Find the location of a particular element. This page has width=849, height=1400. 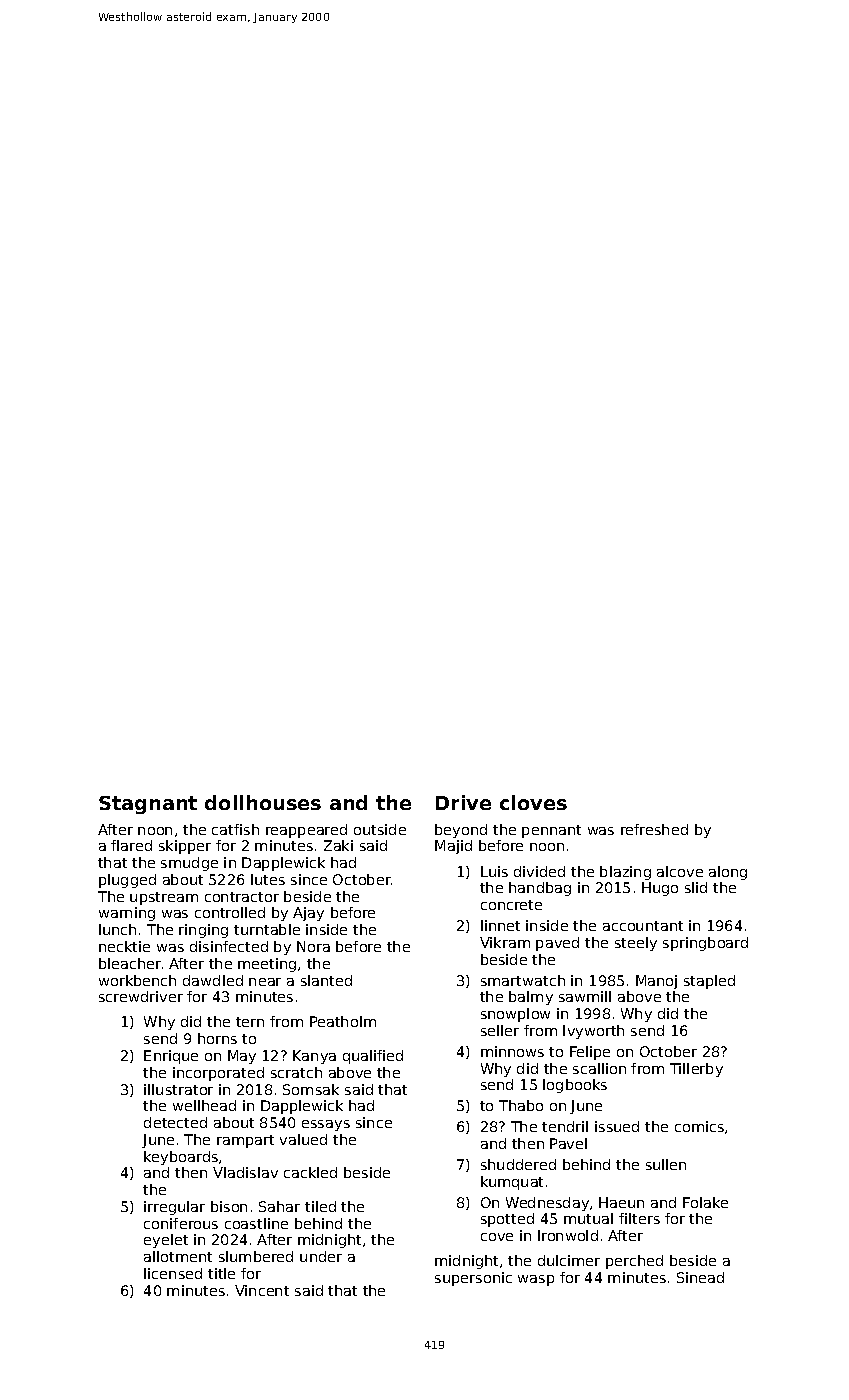

Vincent is located at coordinates (262, 1290).
